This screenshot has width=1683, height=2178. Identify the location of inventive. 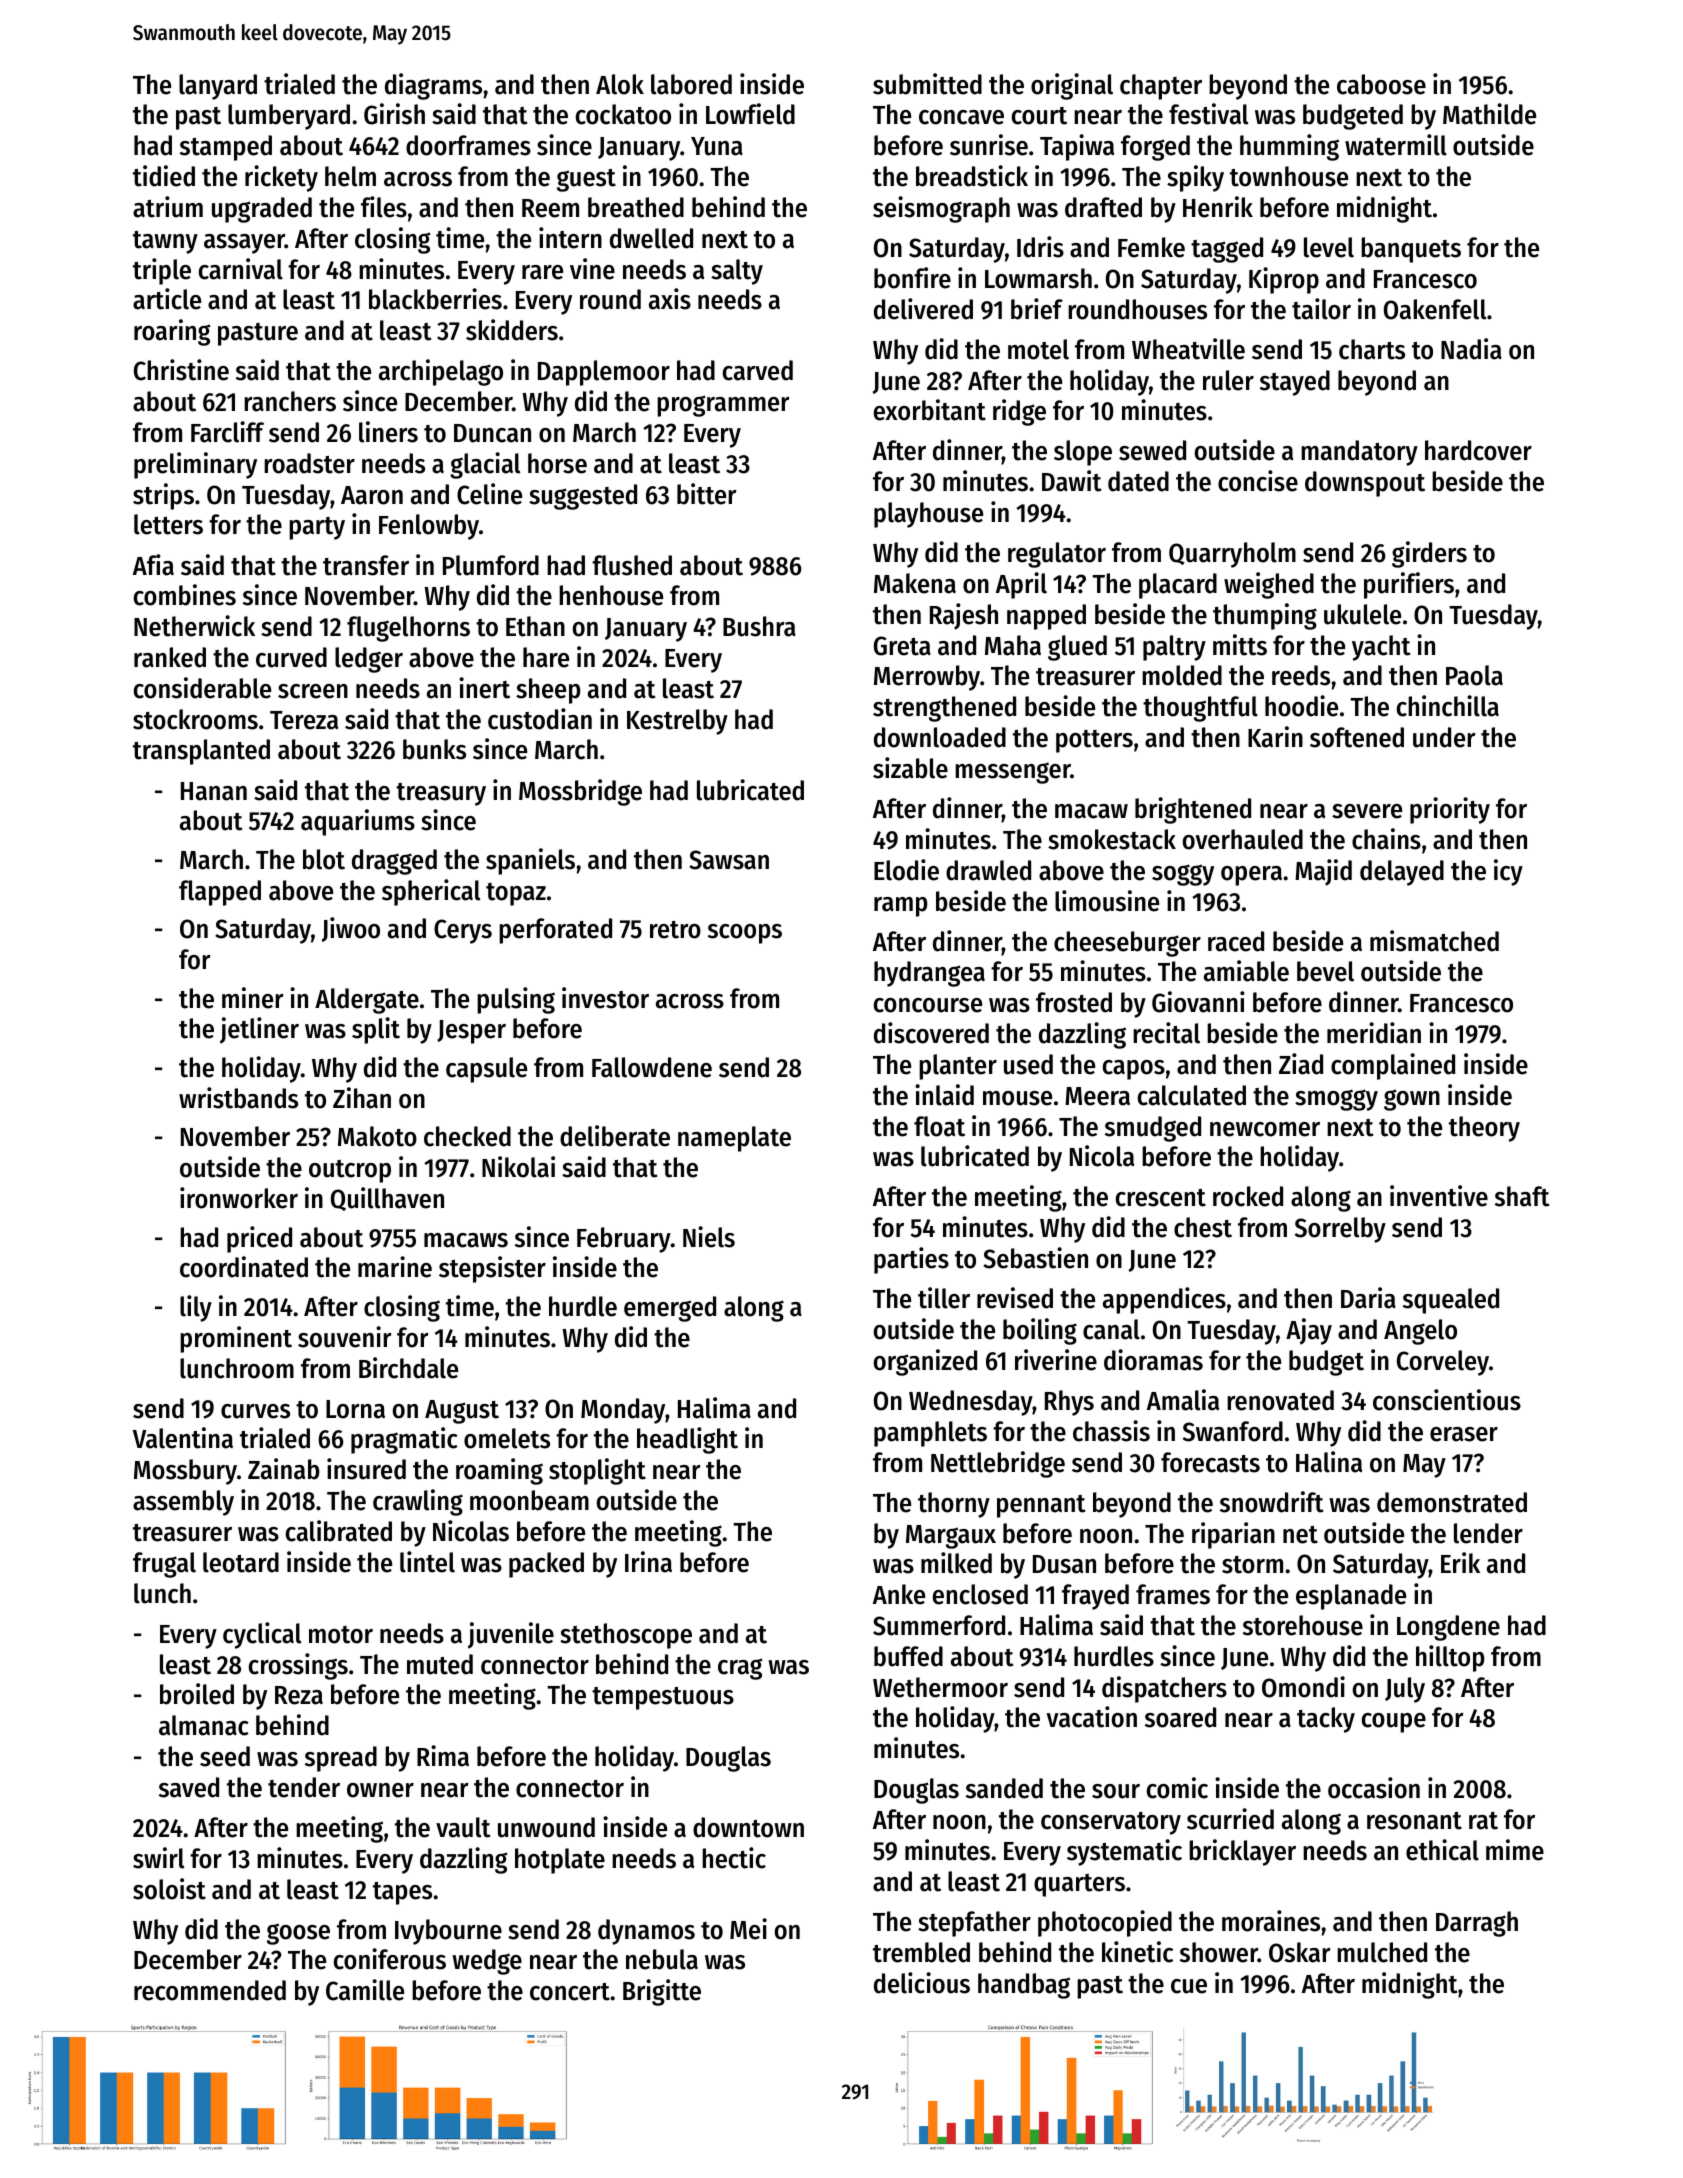
(1439, 1196).
